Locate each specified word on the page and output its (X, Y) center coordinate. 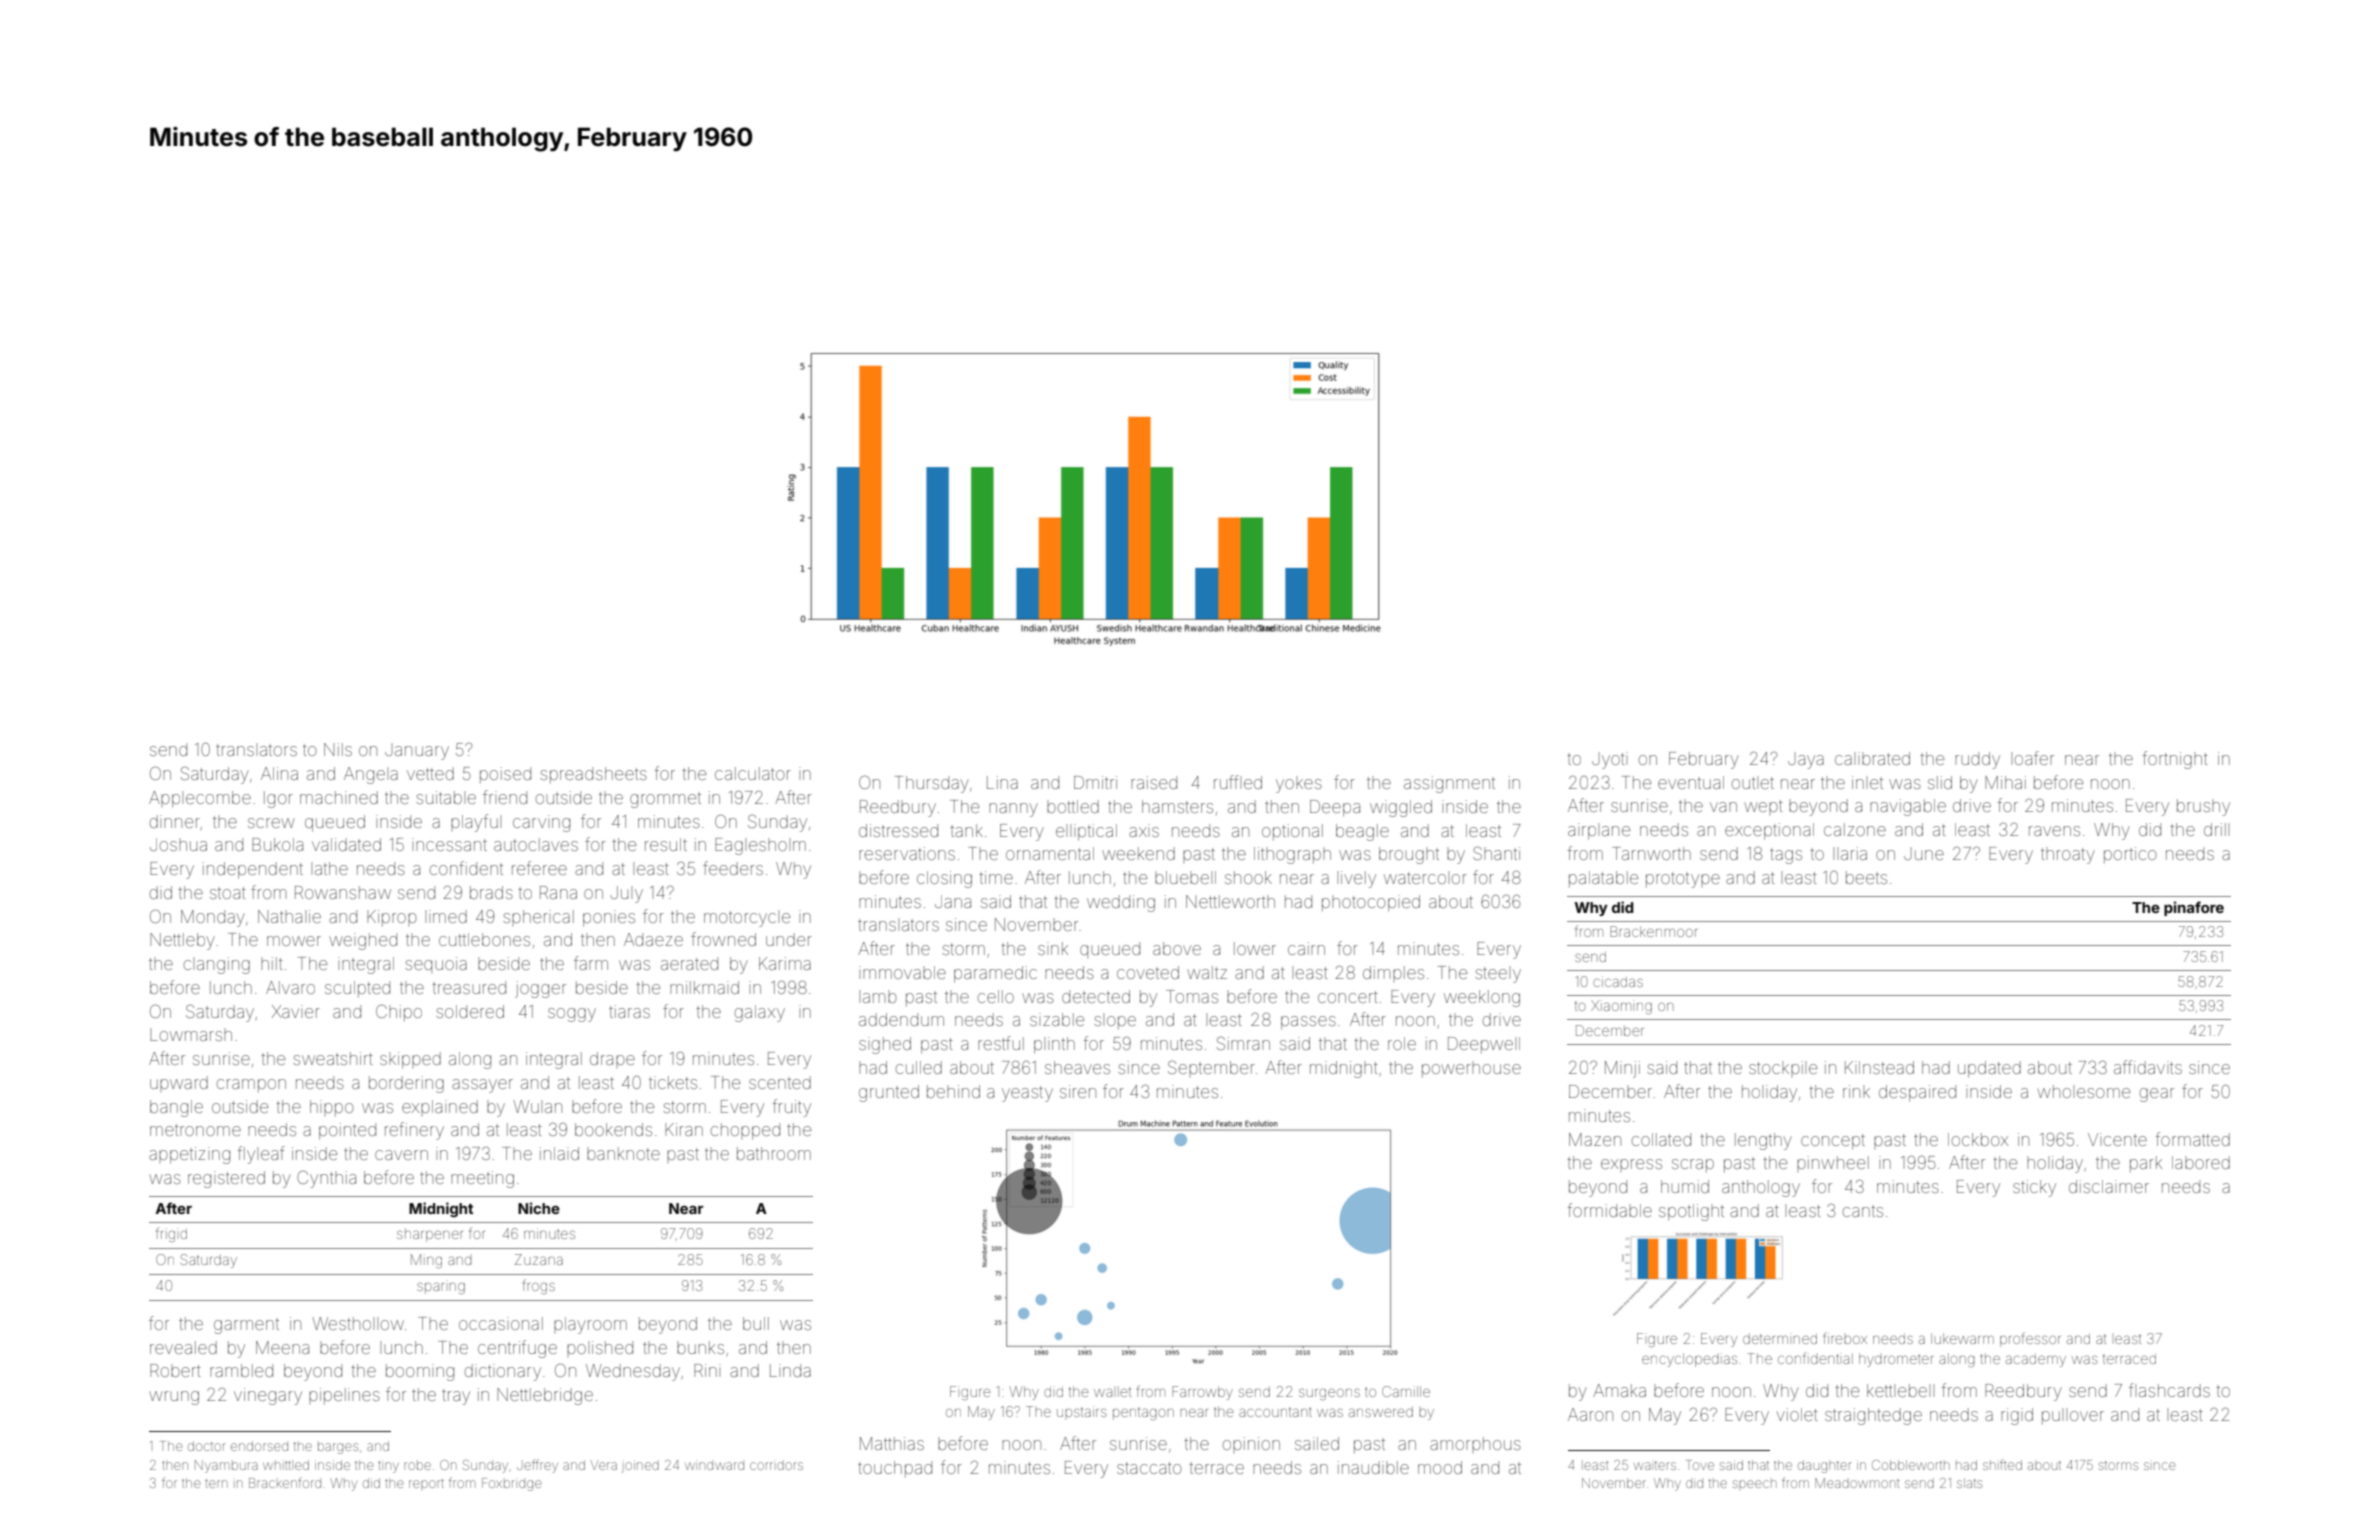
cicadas (1618, 981)
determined (1780, 1338)
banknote (623, 1153)
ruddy (1977, 760)
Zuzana (539, 1259)
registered (226, 1179)
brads (491, 892)
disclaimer (2109, 1186)
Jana (953, 901)
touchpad (895, 1469)
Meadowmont (1857, 1483)
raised (1154, 782)
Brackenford (285, 1482)
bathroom (774, 1153)
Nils (338, 749)
